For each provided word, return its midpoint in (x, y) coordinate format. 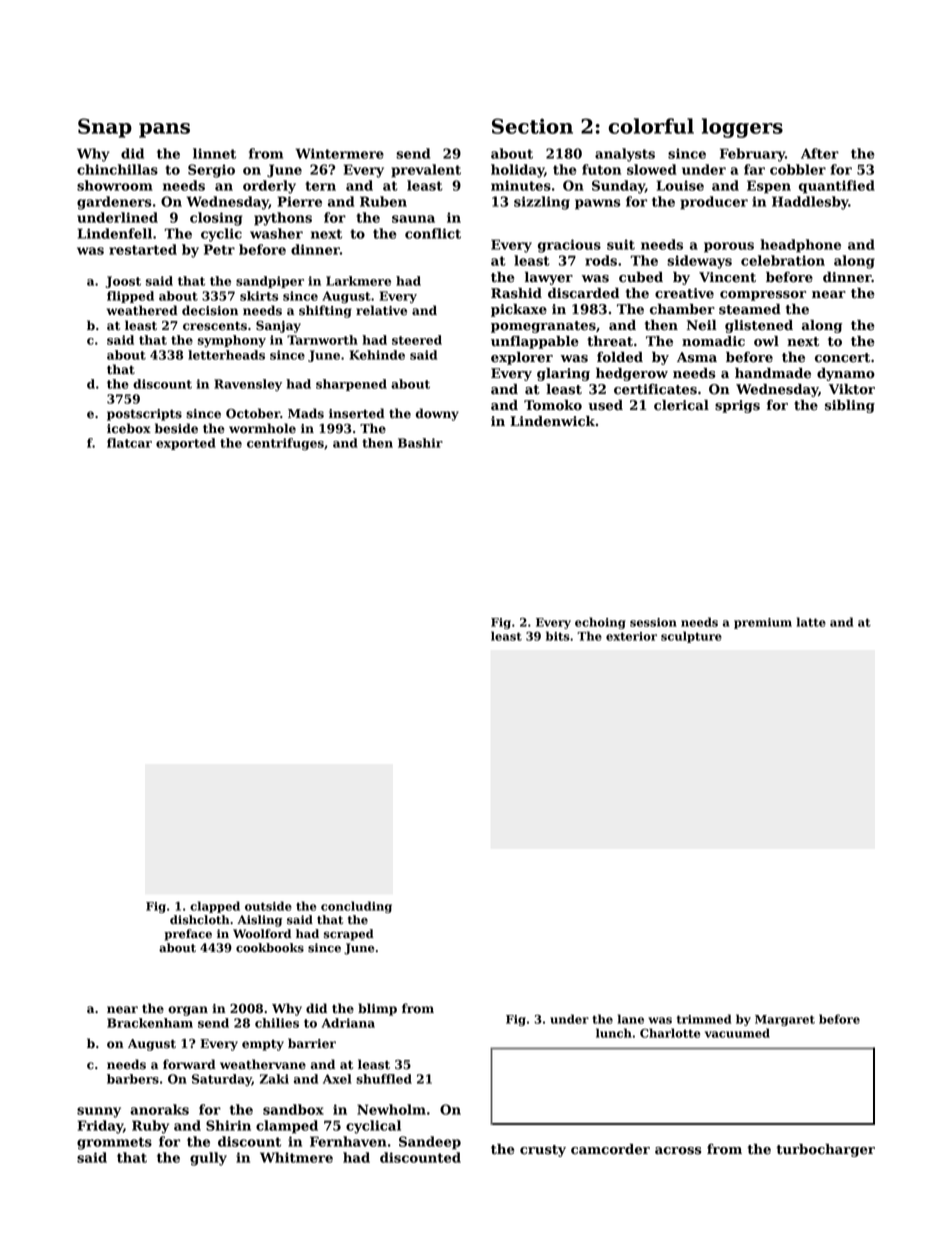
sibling (850, 406)
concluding (356, 907)
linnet (214, 153)
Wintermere (339, 153)
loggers (742, 128)
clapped (215, 907)
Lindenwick (552, 421)
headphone (800, 246)
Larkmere (358, 281)
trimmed (704, 1019)
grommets (114, 1143)
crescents (215, 326)
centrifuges (285, 444)
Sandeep (430, 1143)
